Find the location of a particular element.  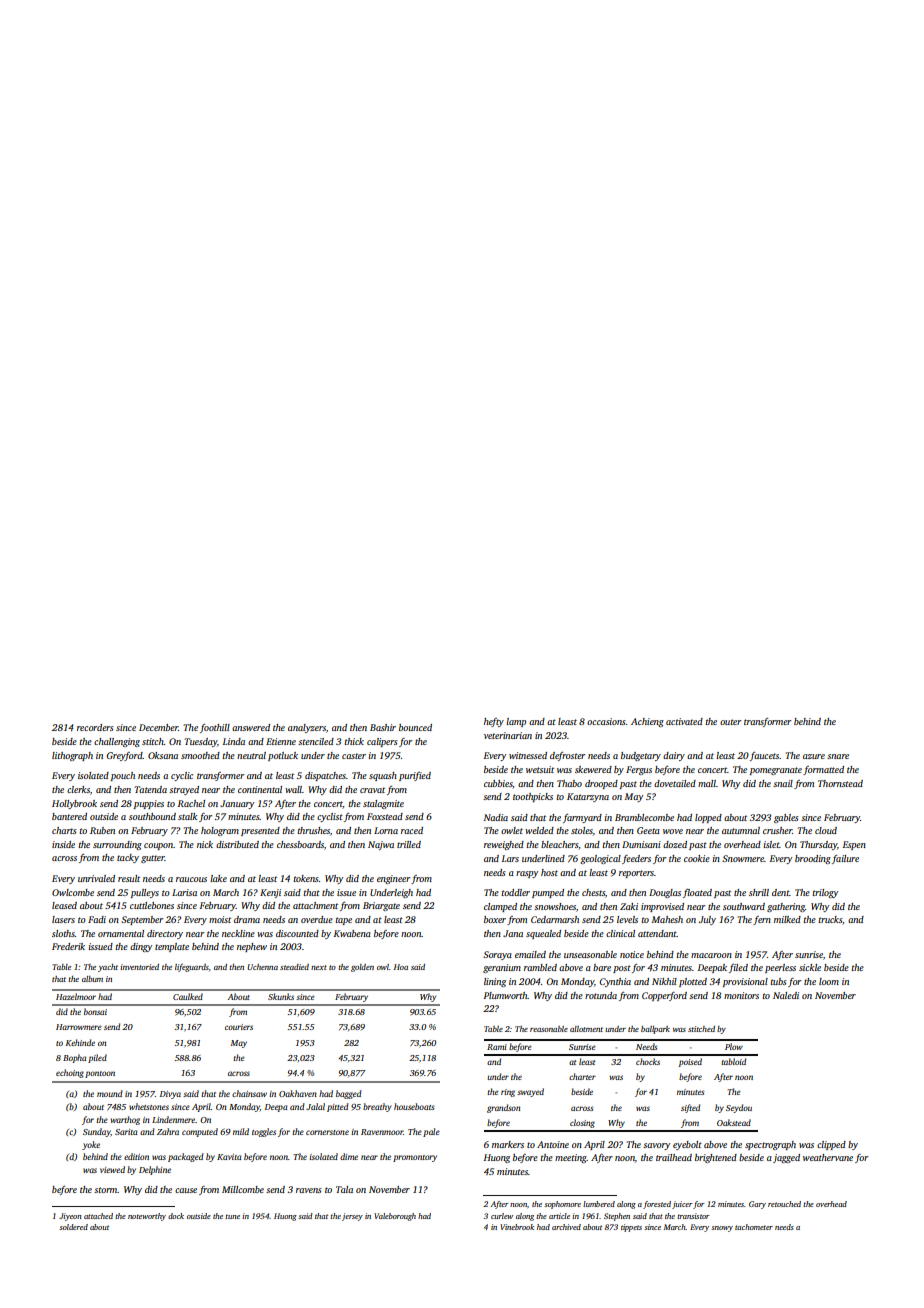

reweighed is located at coordinates (504, 845).
